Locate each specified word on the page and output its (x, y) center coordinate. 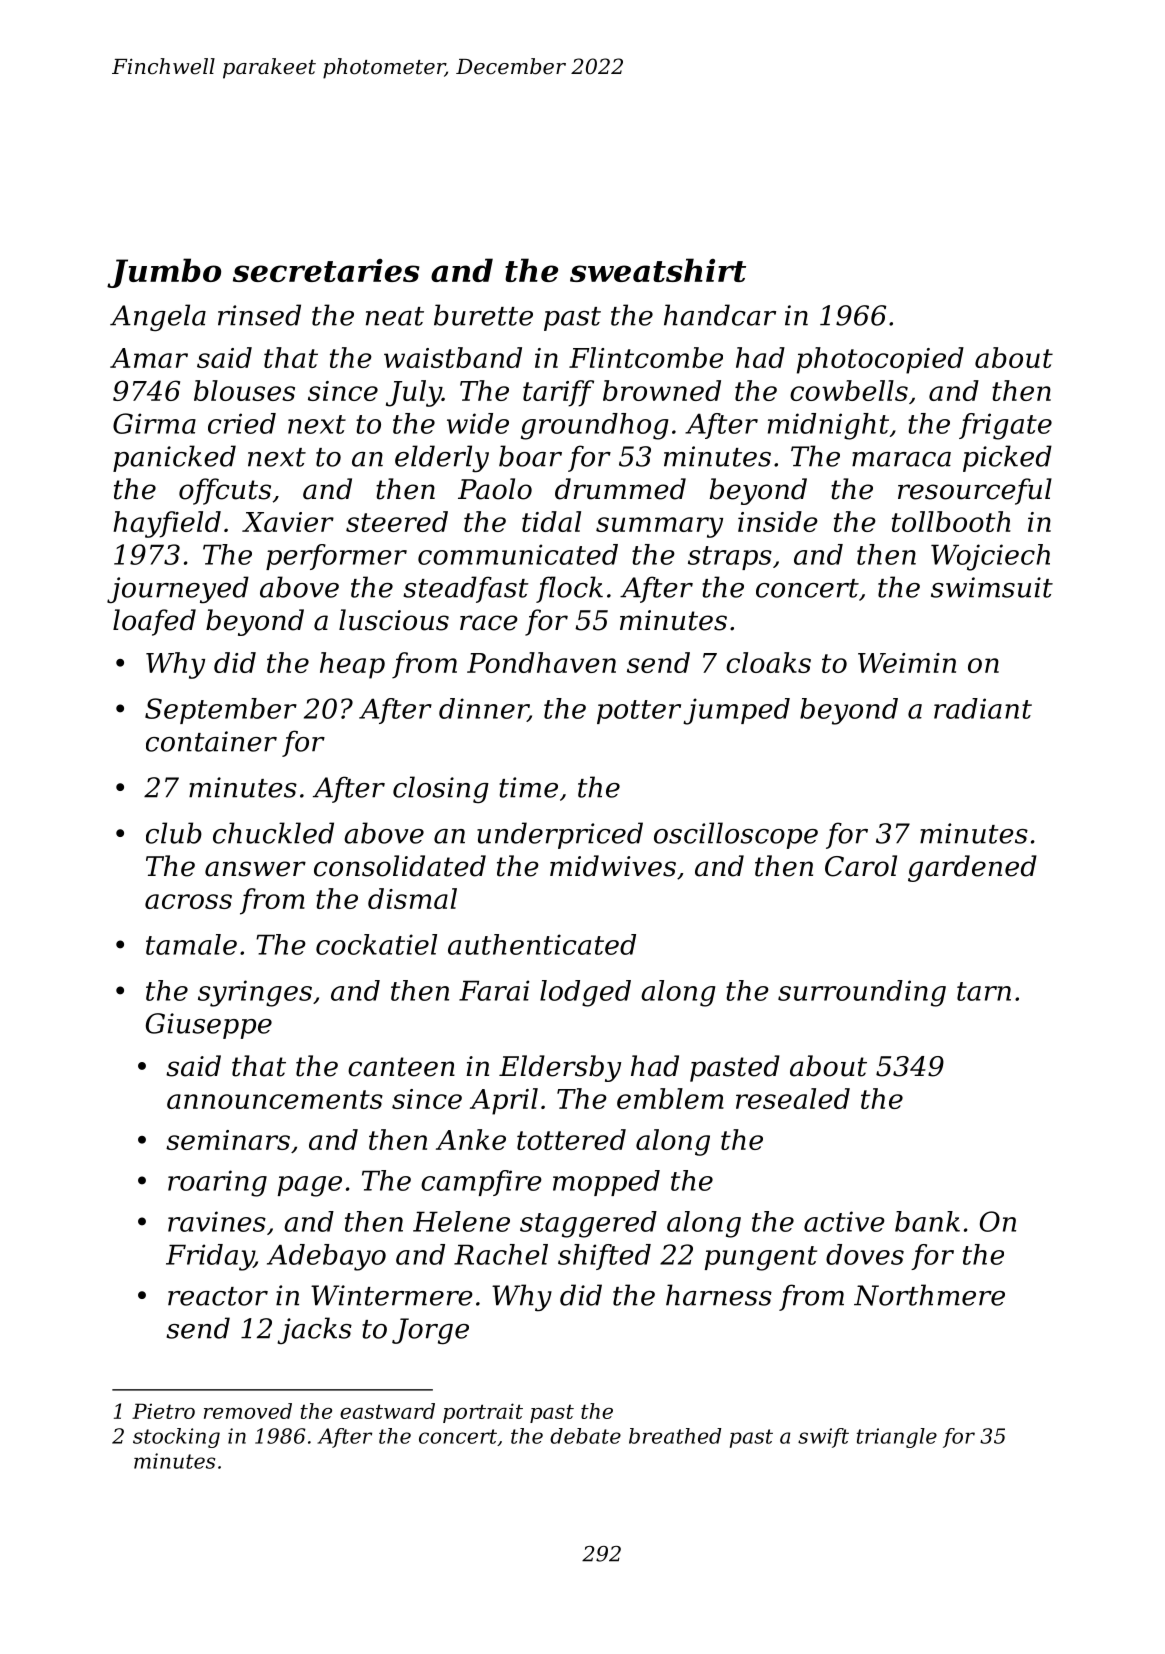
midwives (613, 866)
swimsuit (992, 587)
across (188, 901)
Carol (861, 866)
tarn (984, 991)
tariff (558, 393)
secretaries (326, 270)
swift (823, 1438)
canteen (401, 1067)
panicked (174, 458)
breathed (675, 1436)
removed (248, 1411)
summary (659, 527)
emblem (670, 1098)
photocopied (880, 360)
